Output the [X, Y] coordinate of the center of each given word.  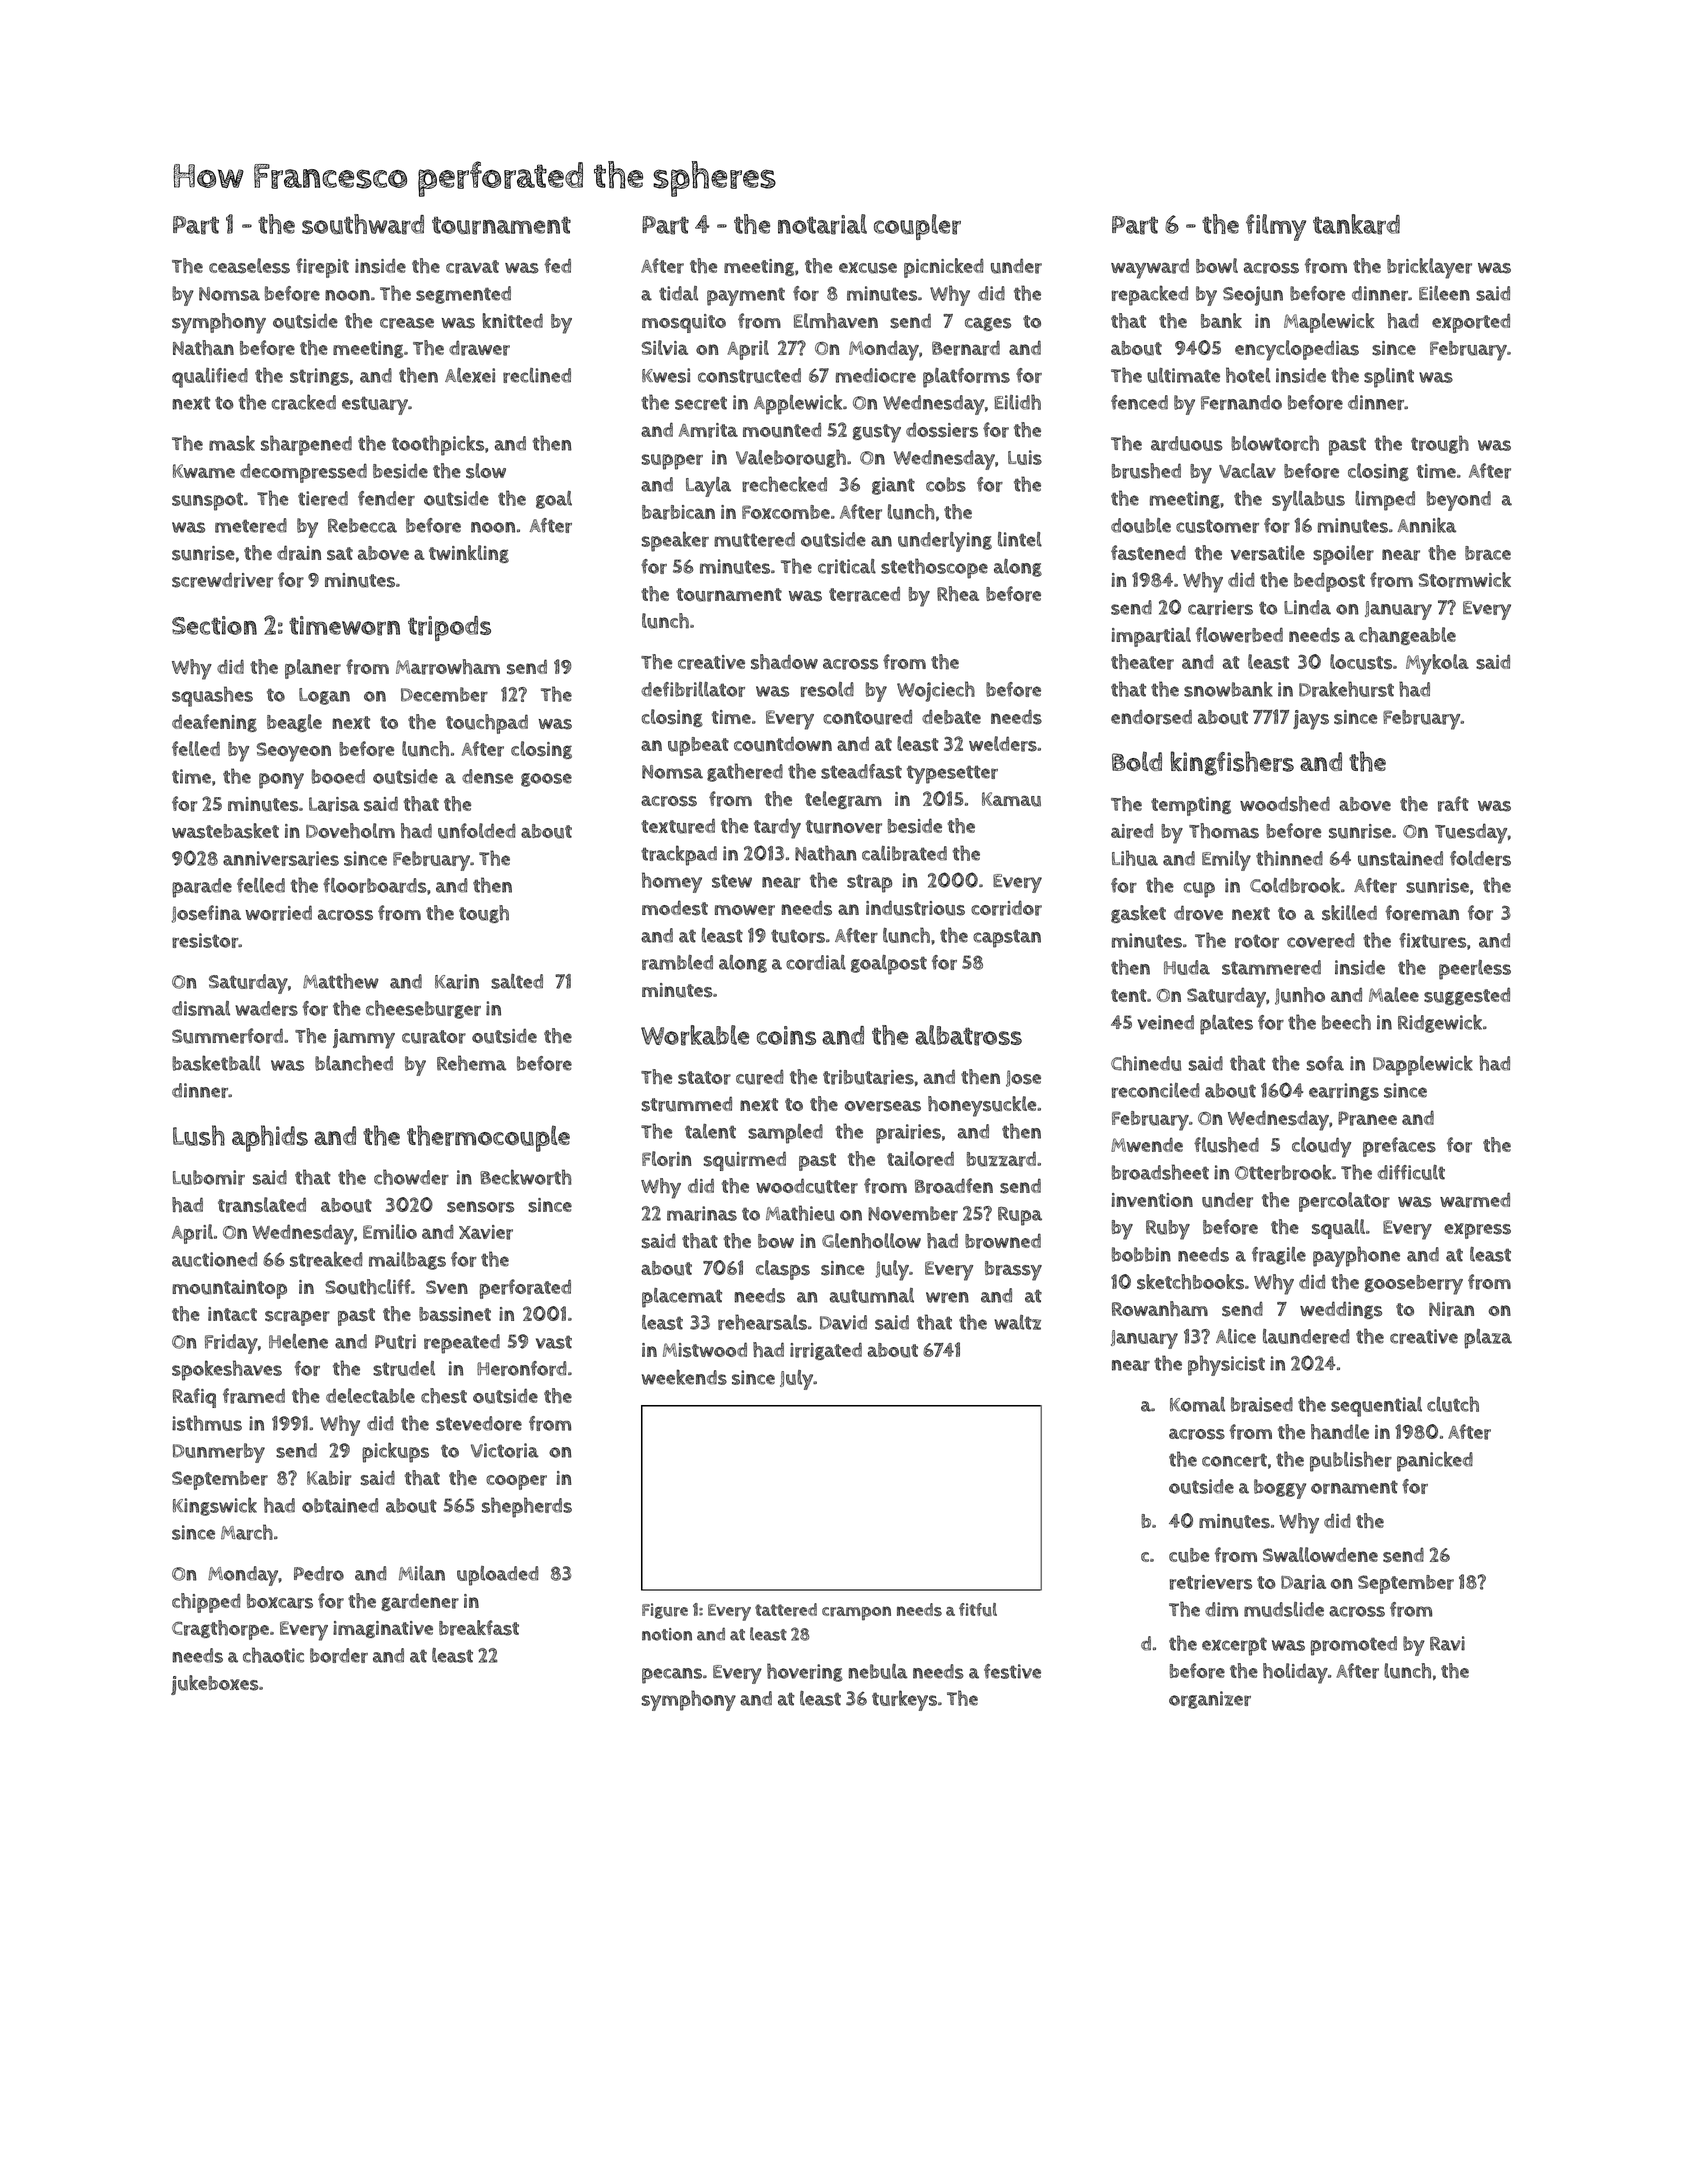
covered [1321, 940]
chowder [411, 1177]
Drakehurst [1346, 689]
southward [363, 224]
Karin [457, 981]
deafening [214, 723]
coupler [917, 227]
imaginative [383, 1629]
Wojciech [936, 691]
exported [1471, 323]
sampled [785, 1134]
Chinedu [1146, 1063]
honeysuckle [982, 1106]
